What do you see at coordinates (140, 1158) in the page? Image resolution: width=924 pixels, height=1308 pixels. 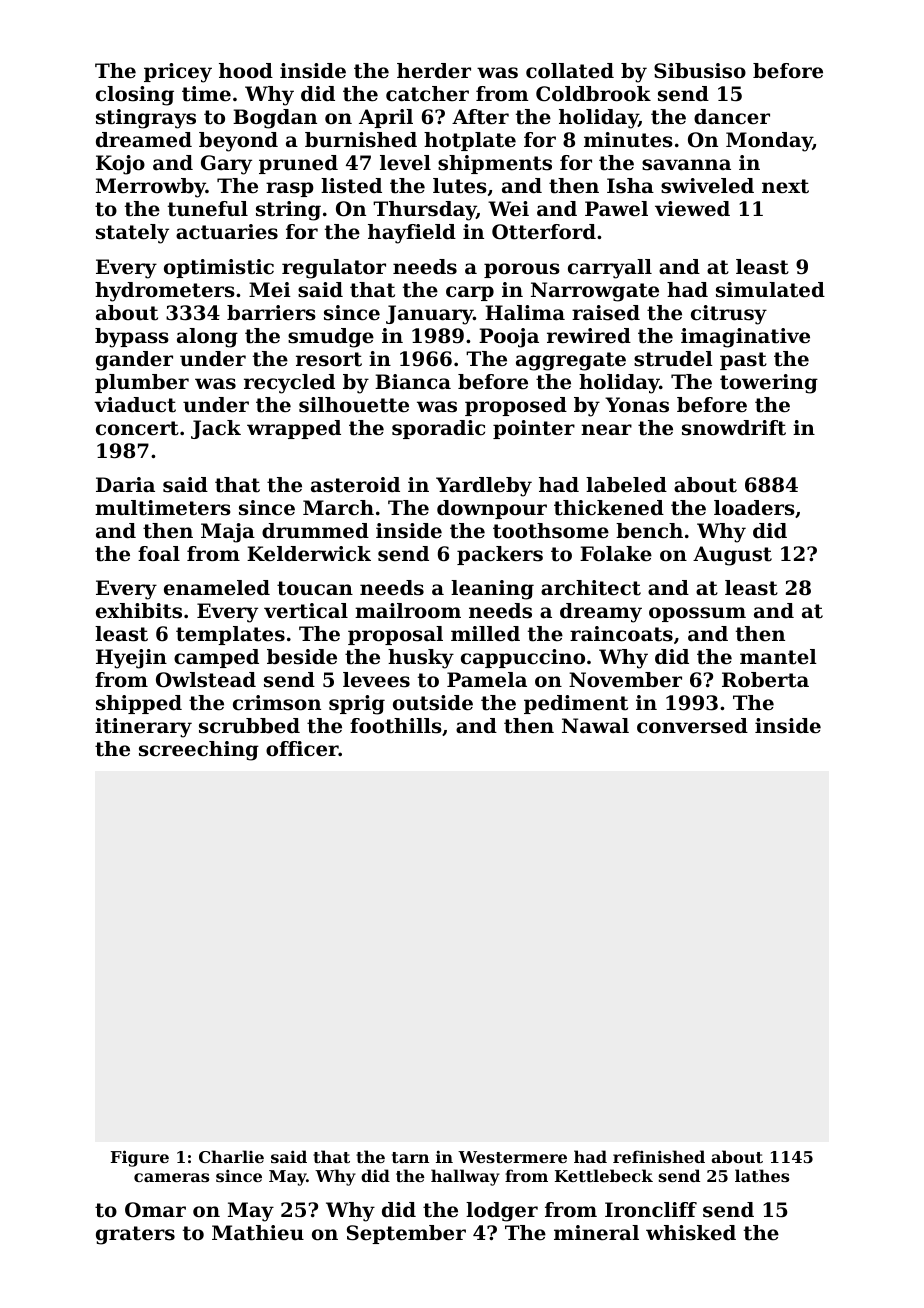 I see `Figure` at bounding box center [140, 1158].
